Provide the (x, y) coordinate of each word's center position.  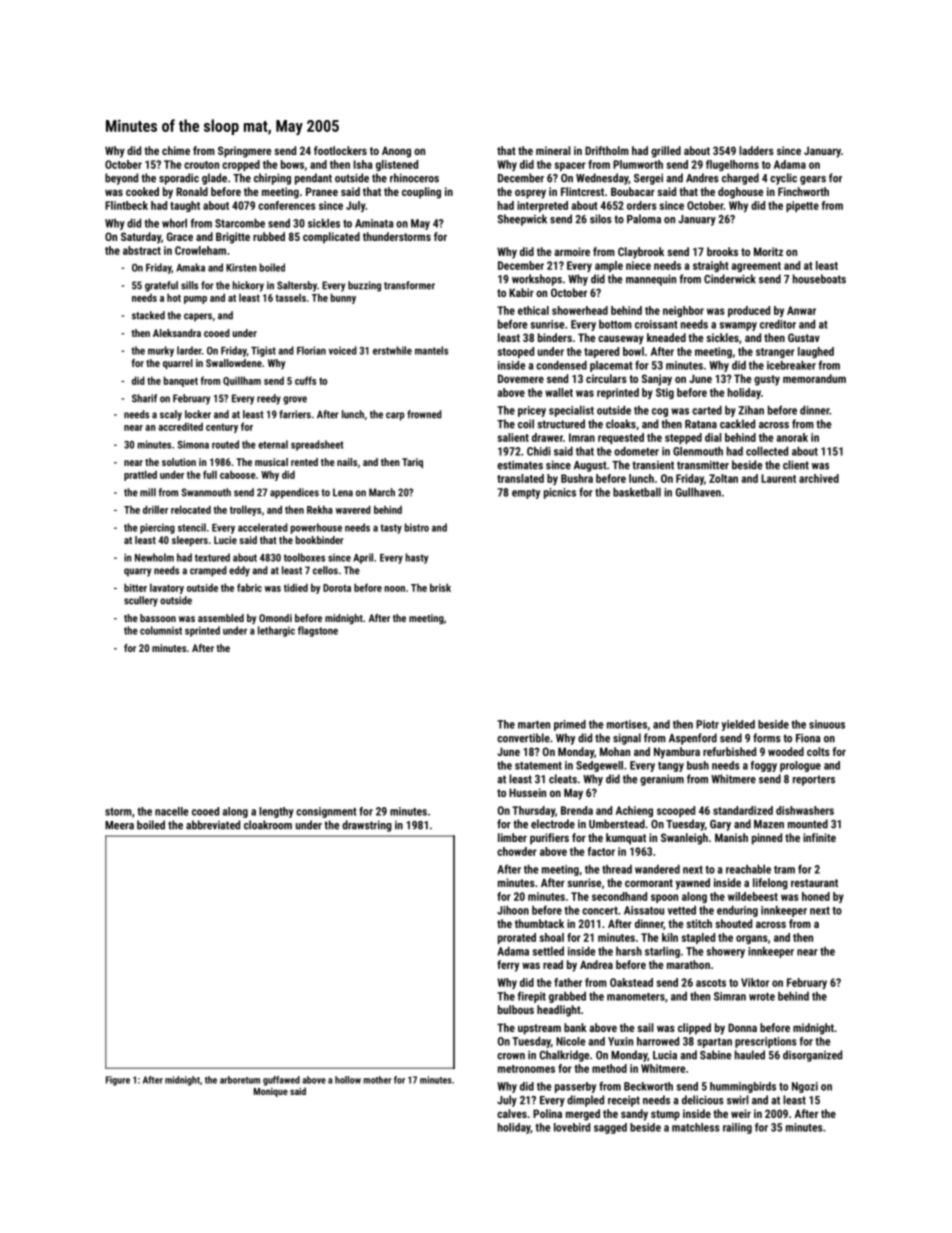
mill (148, 492)
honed (816, 896)
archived (819, 478)
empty (526, 494)
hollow (348, 1080)
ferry (508, 966)
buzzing (364, 286)
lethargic (276, 631)
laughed (816, 352)
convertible (523, 738)
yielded (738, 725)
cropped (241, 165)
